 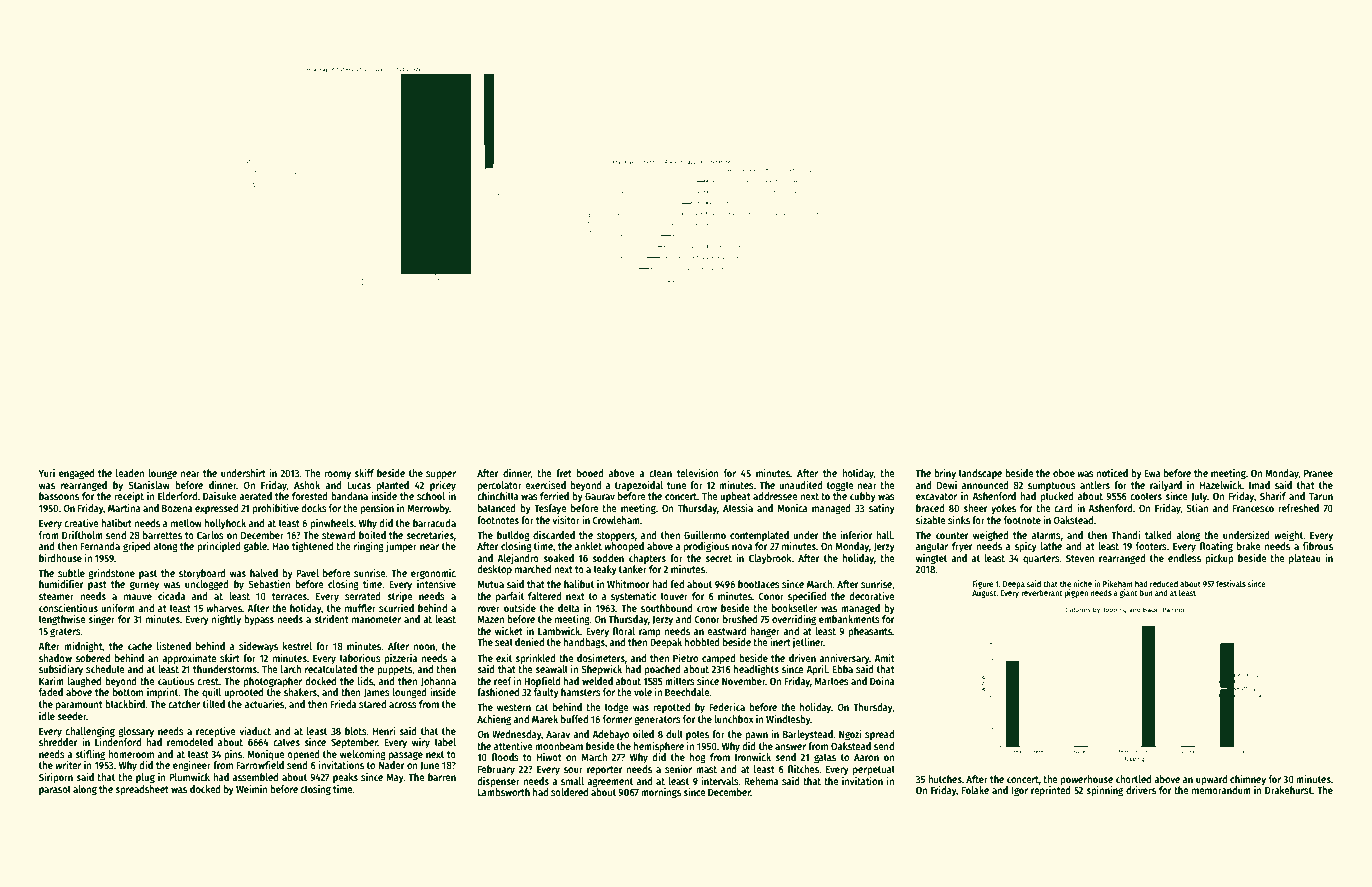 I want to click on schedule, so click(x=105, y=669).
